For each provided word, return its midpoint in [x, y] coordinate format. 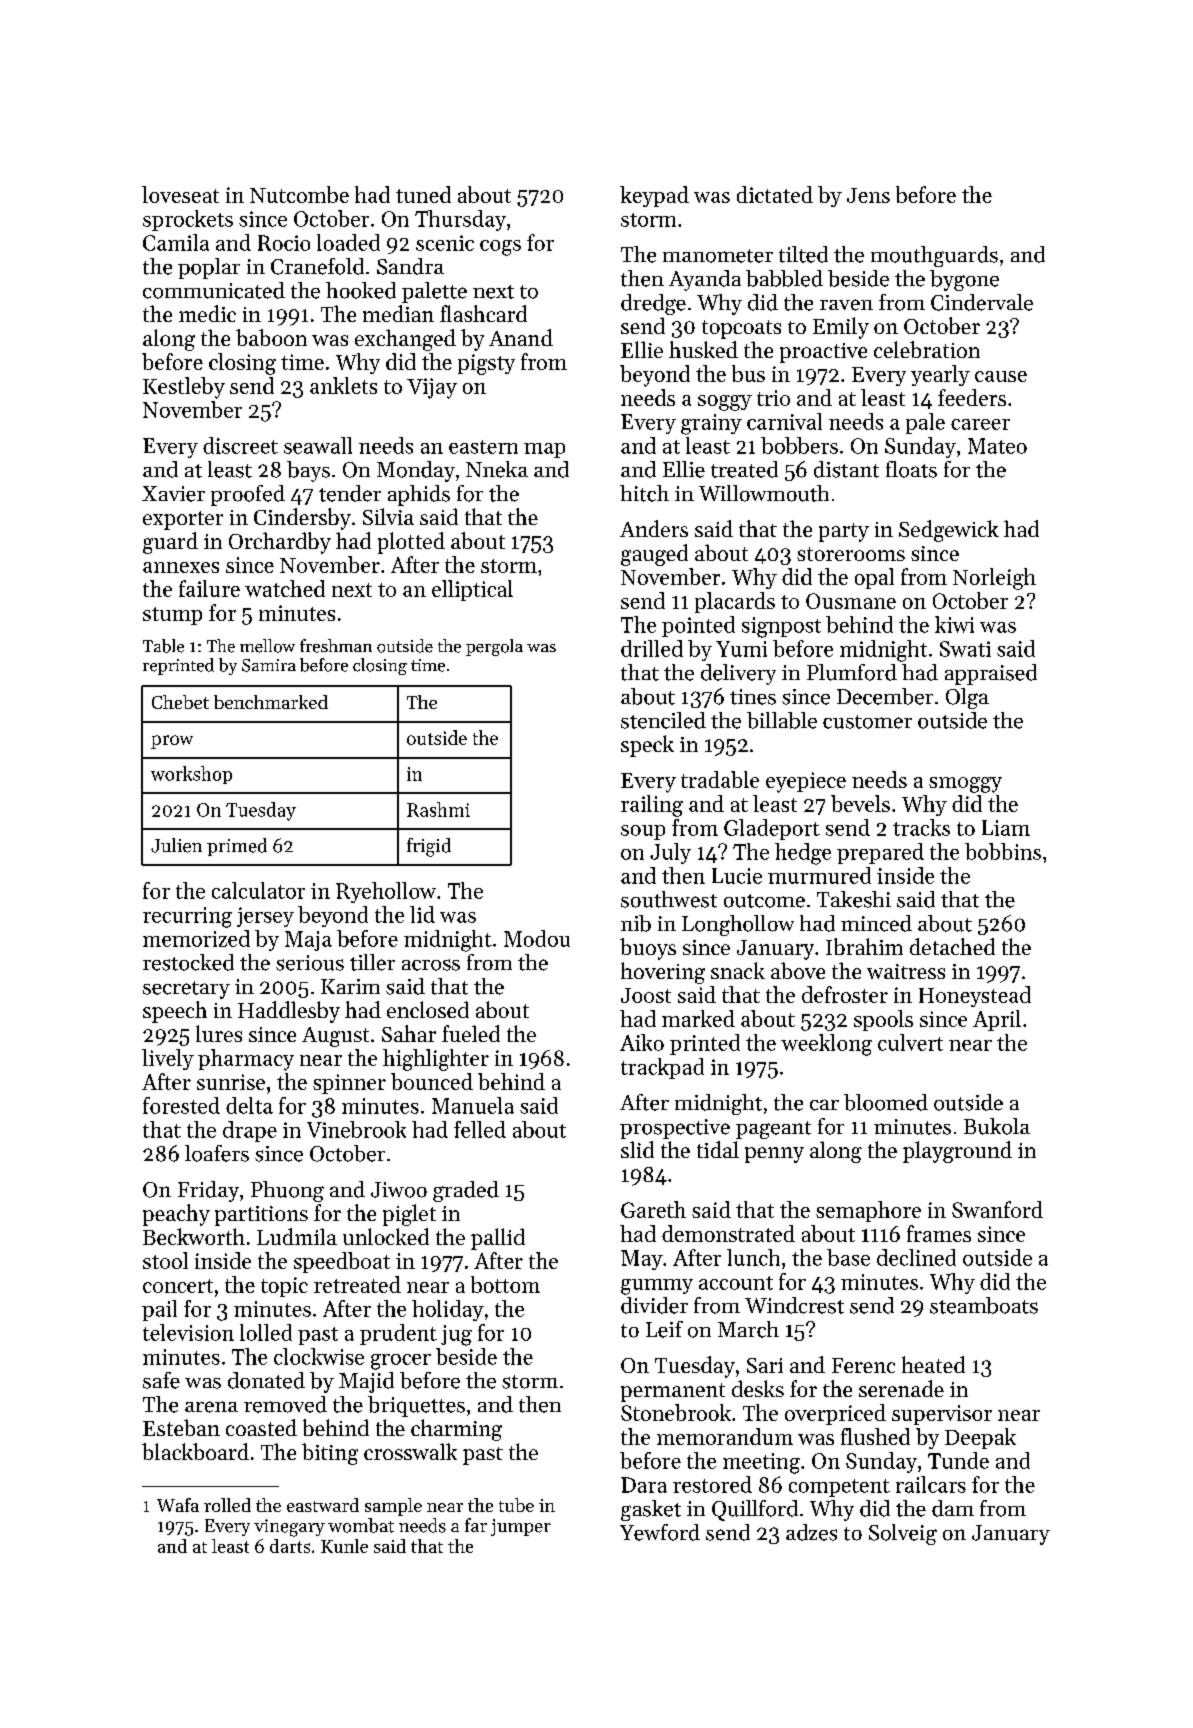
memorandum [725, 1436]
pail [159, 1310]
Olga [967, 698]
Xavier [173, 494]
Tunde [958, 1460]
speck [647, 746]
